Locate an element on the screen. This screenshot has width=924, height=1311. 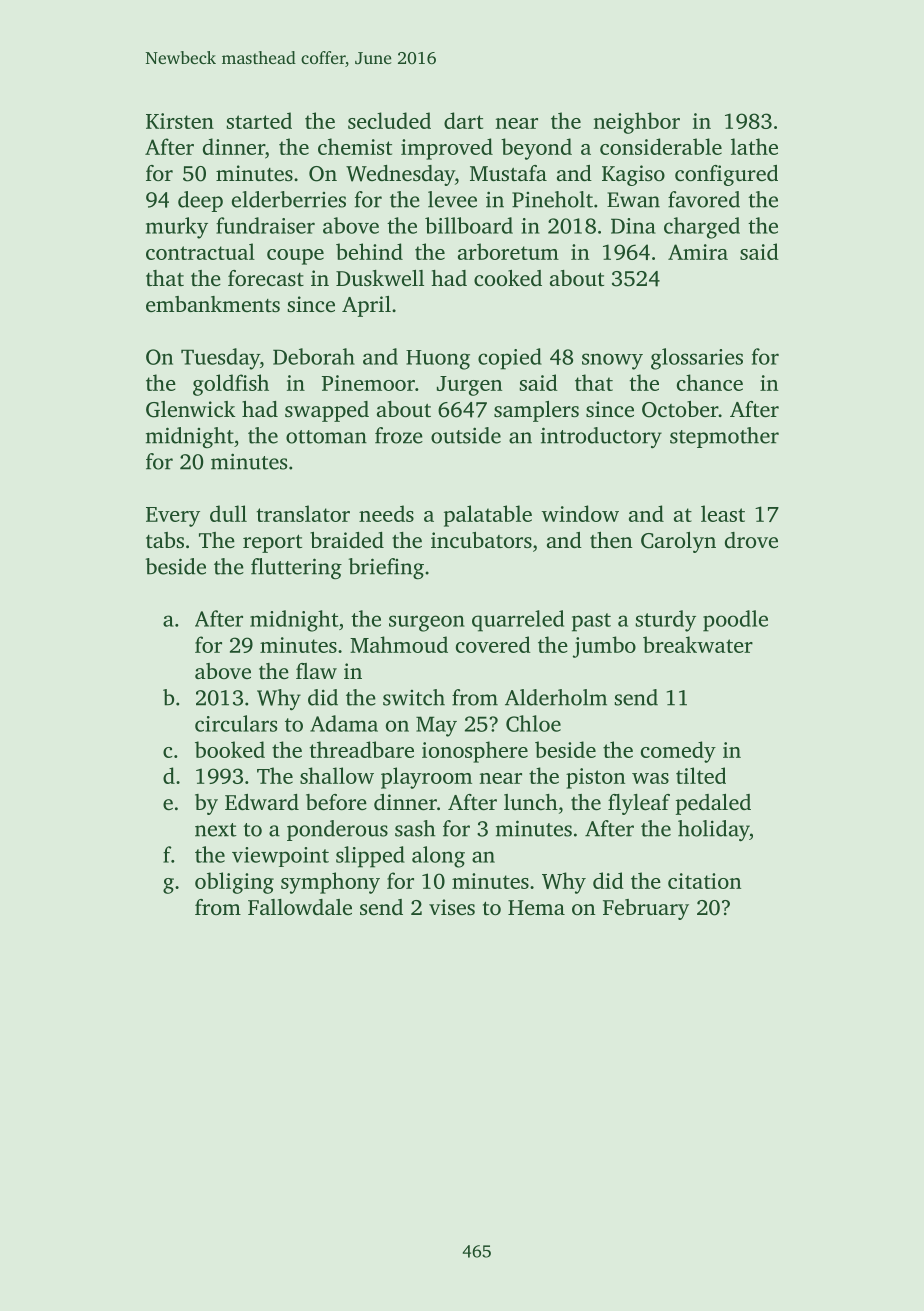
froze is located at coordinates (399, 435).
